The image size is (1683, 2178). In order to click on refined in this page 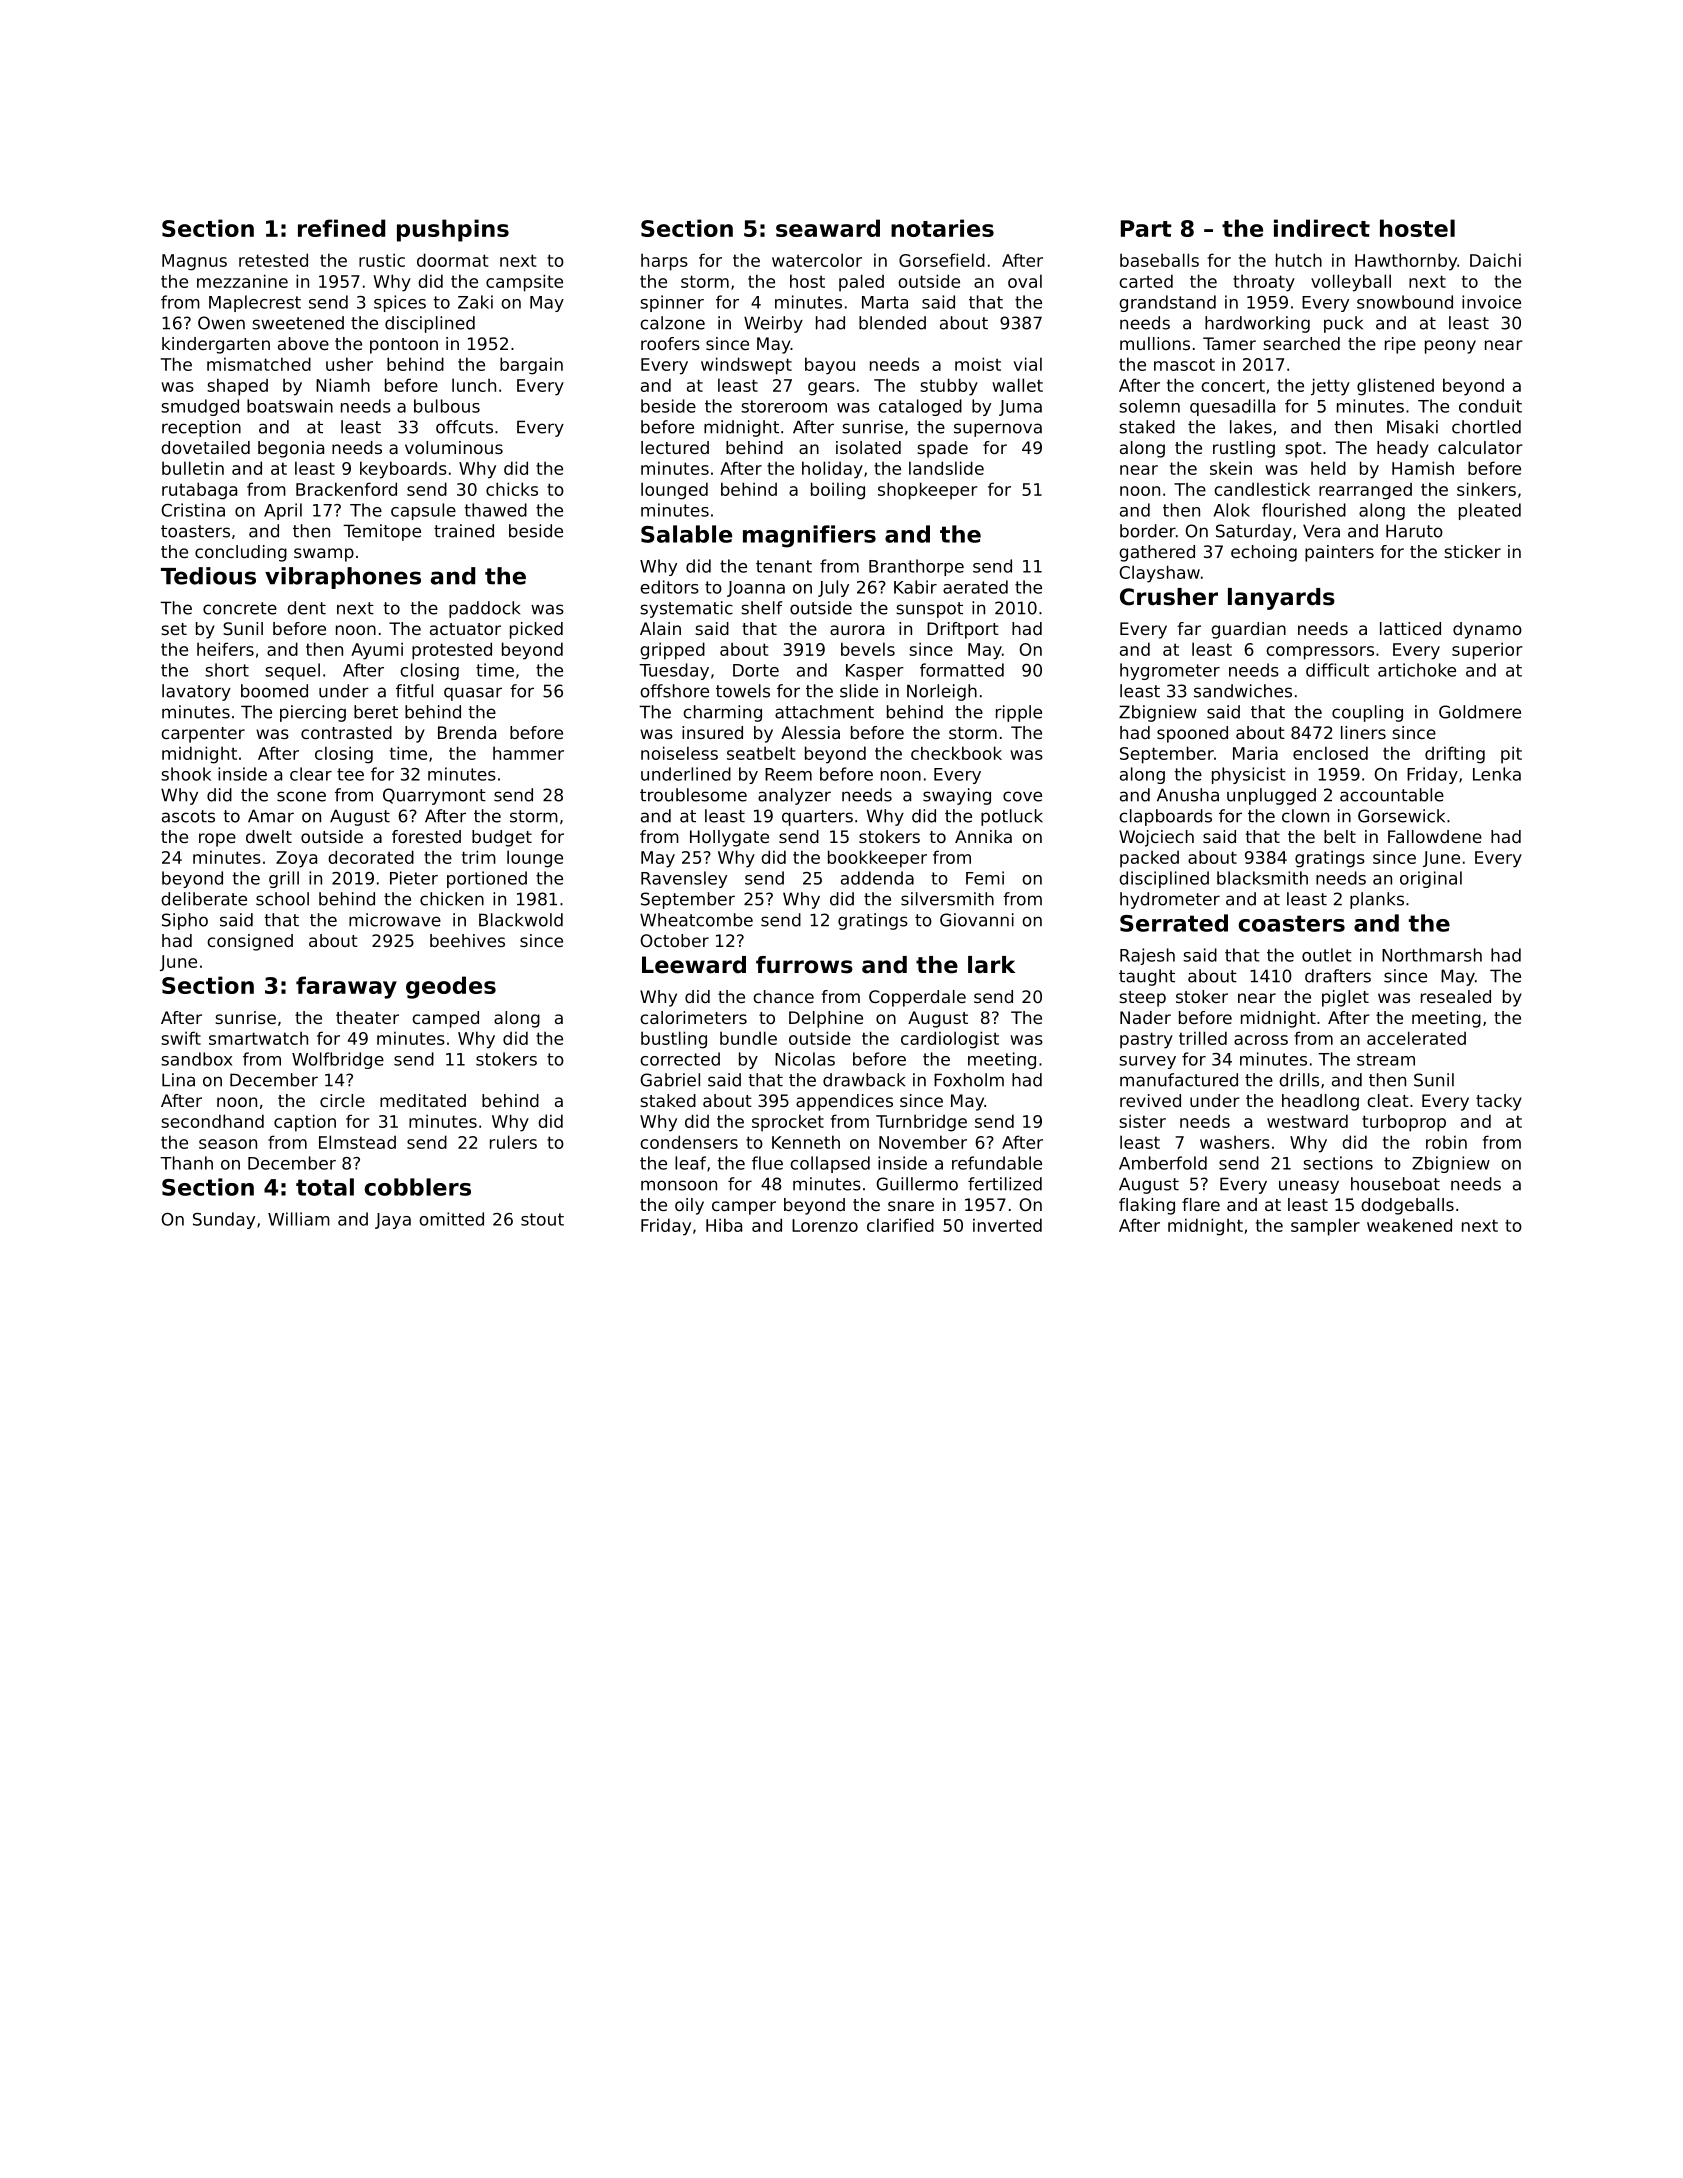, I will do `click(341, 228)`.
